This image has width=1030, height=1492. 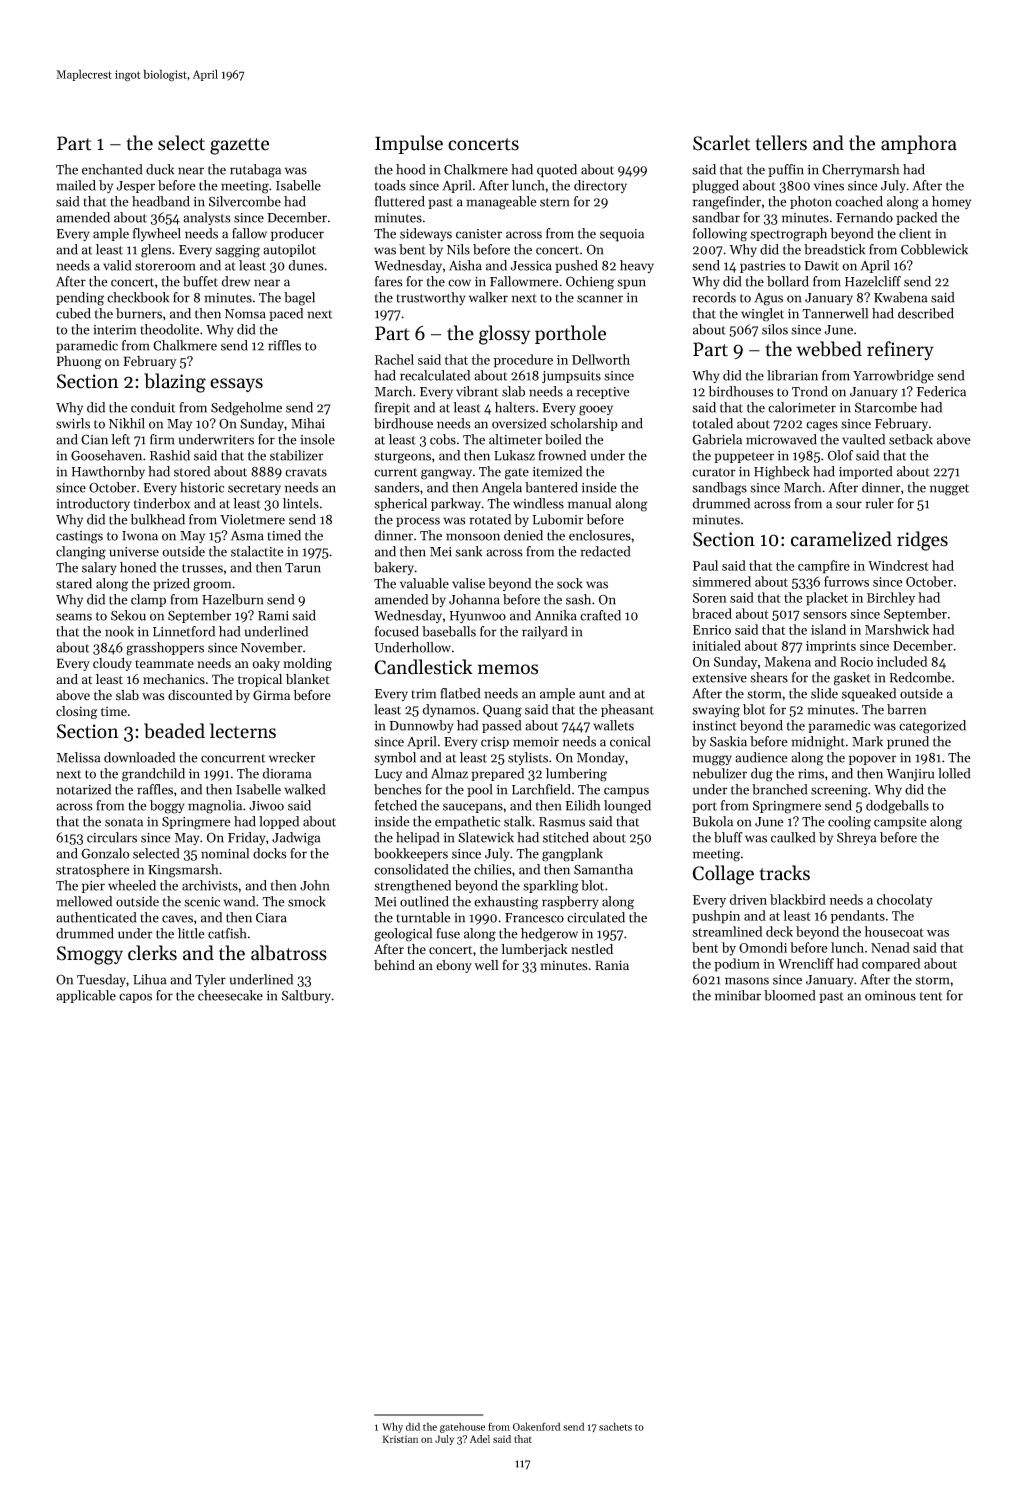 I want to click on sachets, so click(x=615, y=1426).
